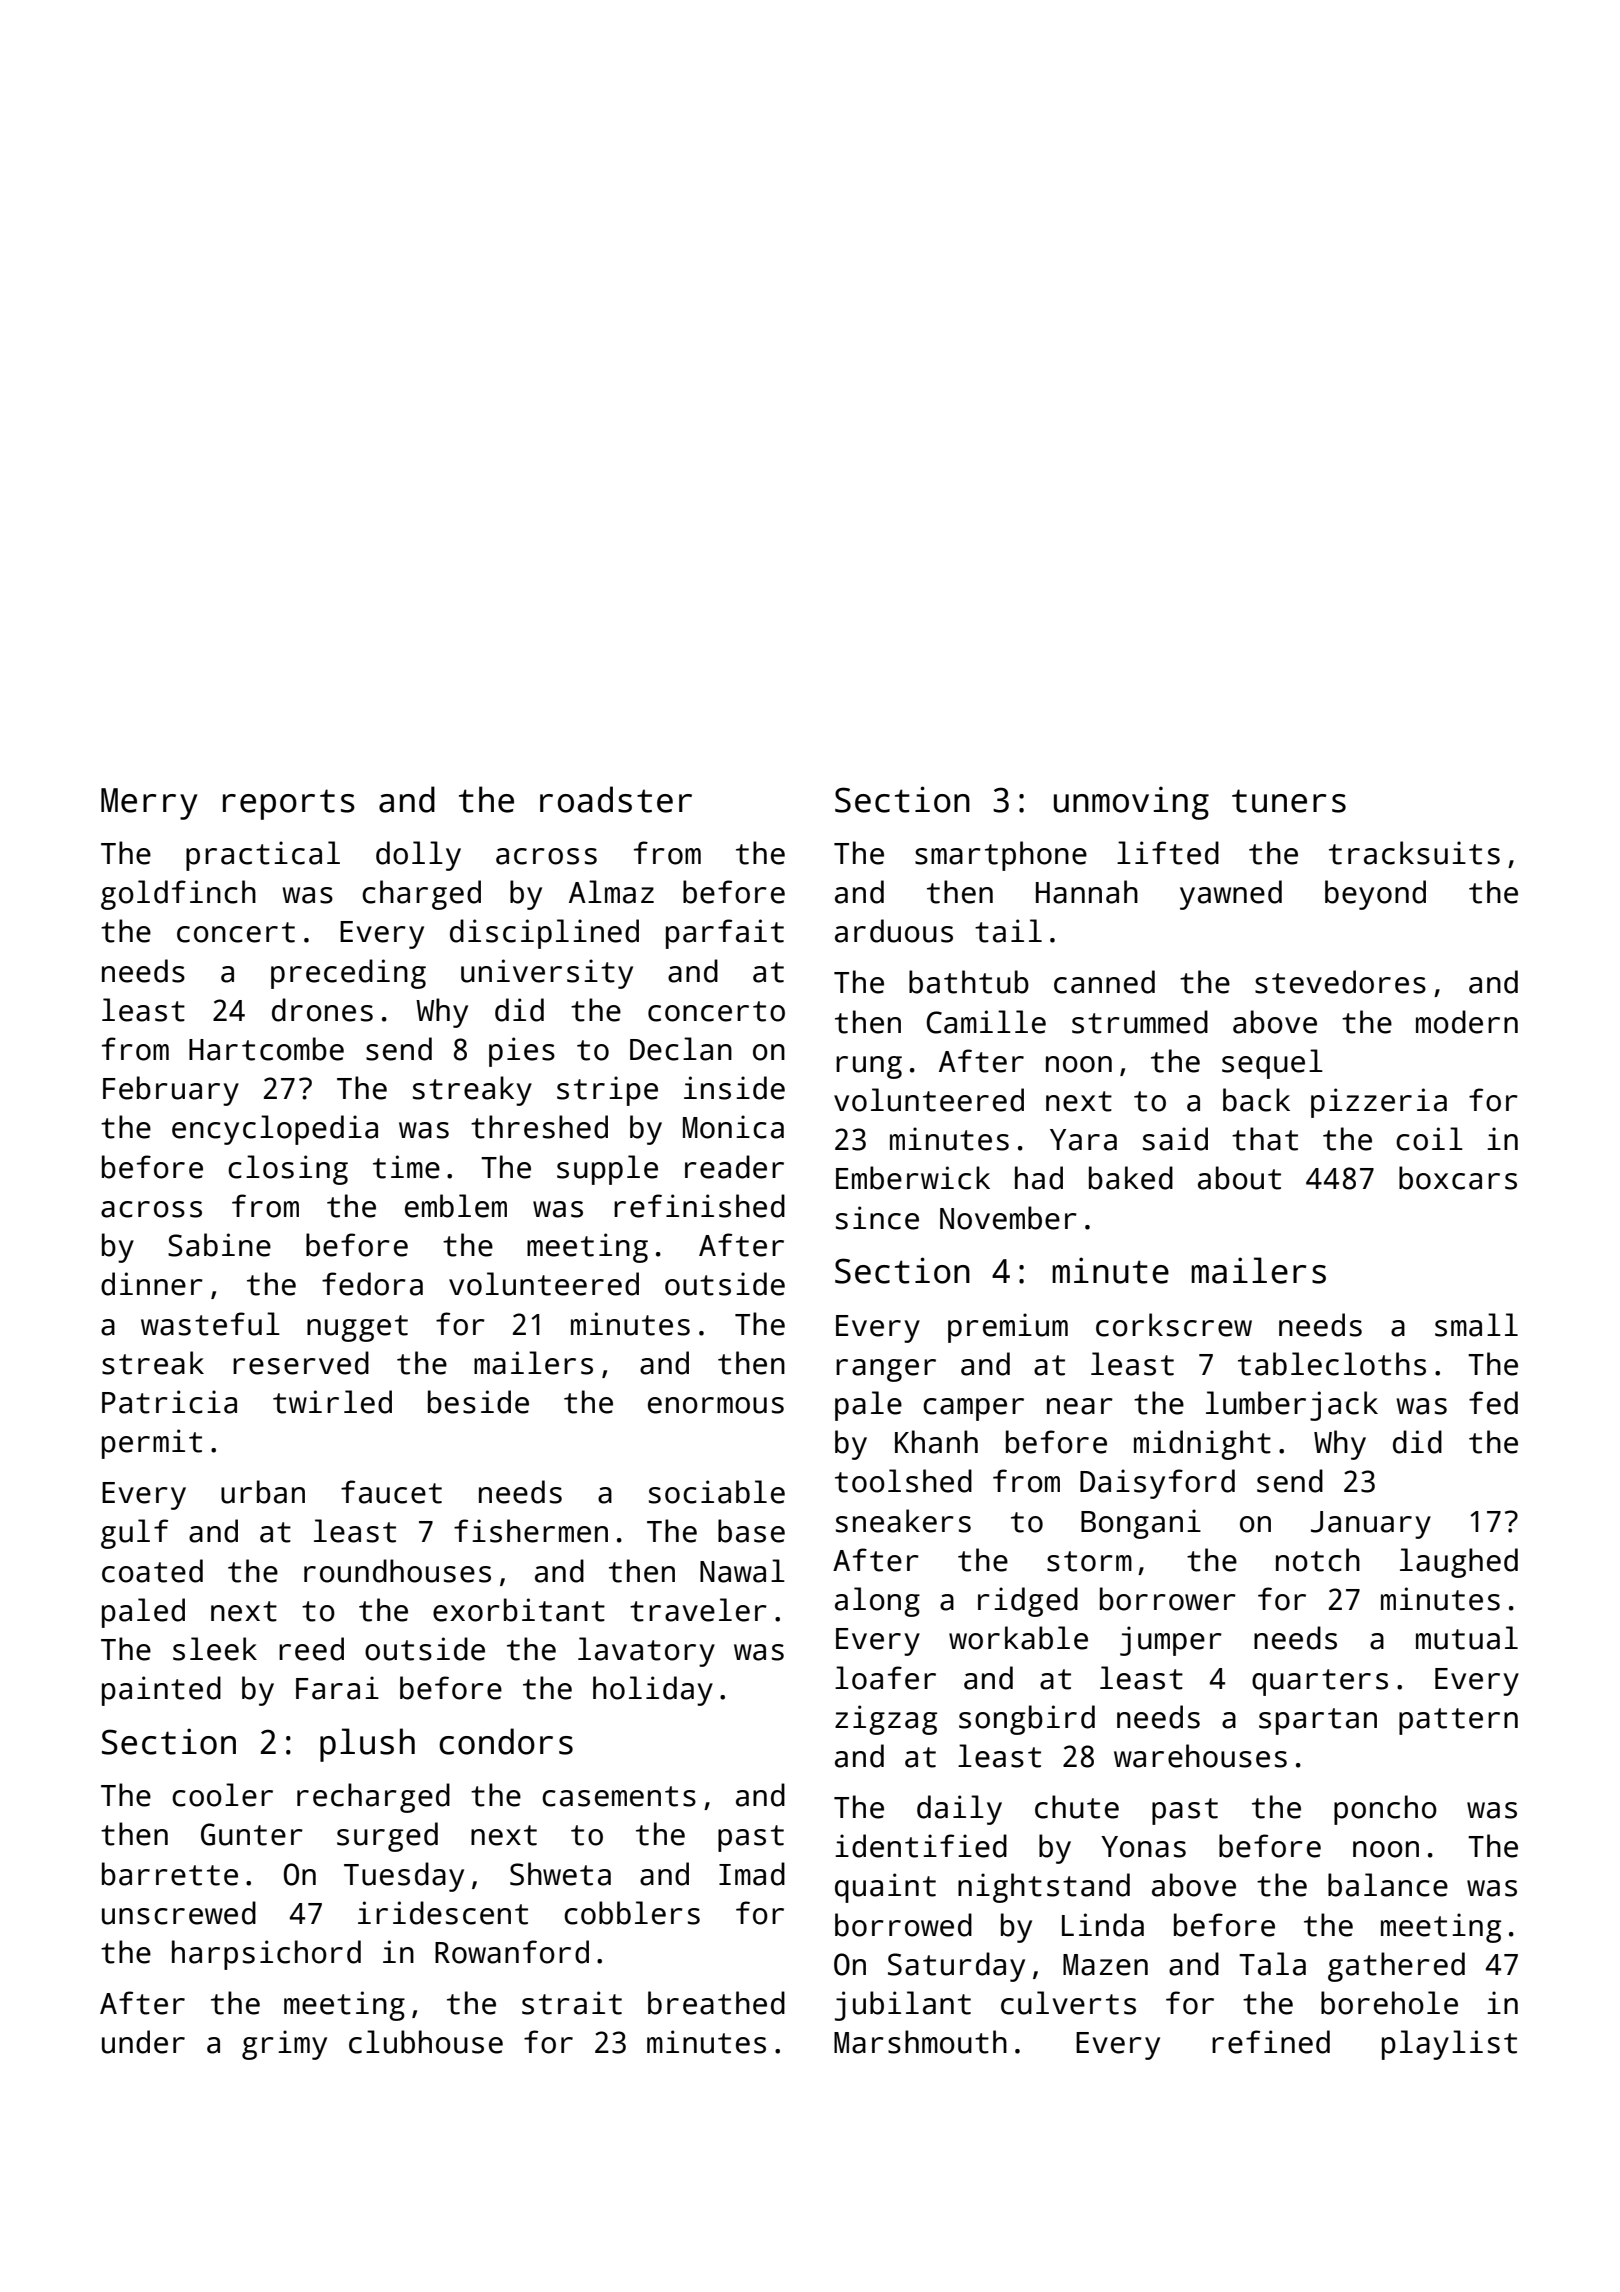  Describe the element at coordinates (920, 2042) in the page. I see `Marshmouth` at that location.
